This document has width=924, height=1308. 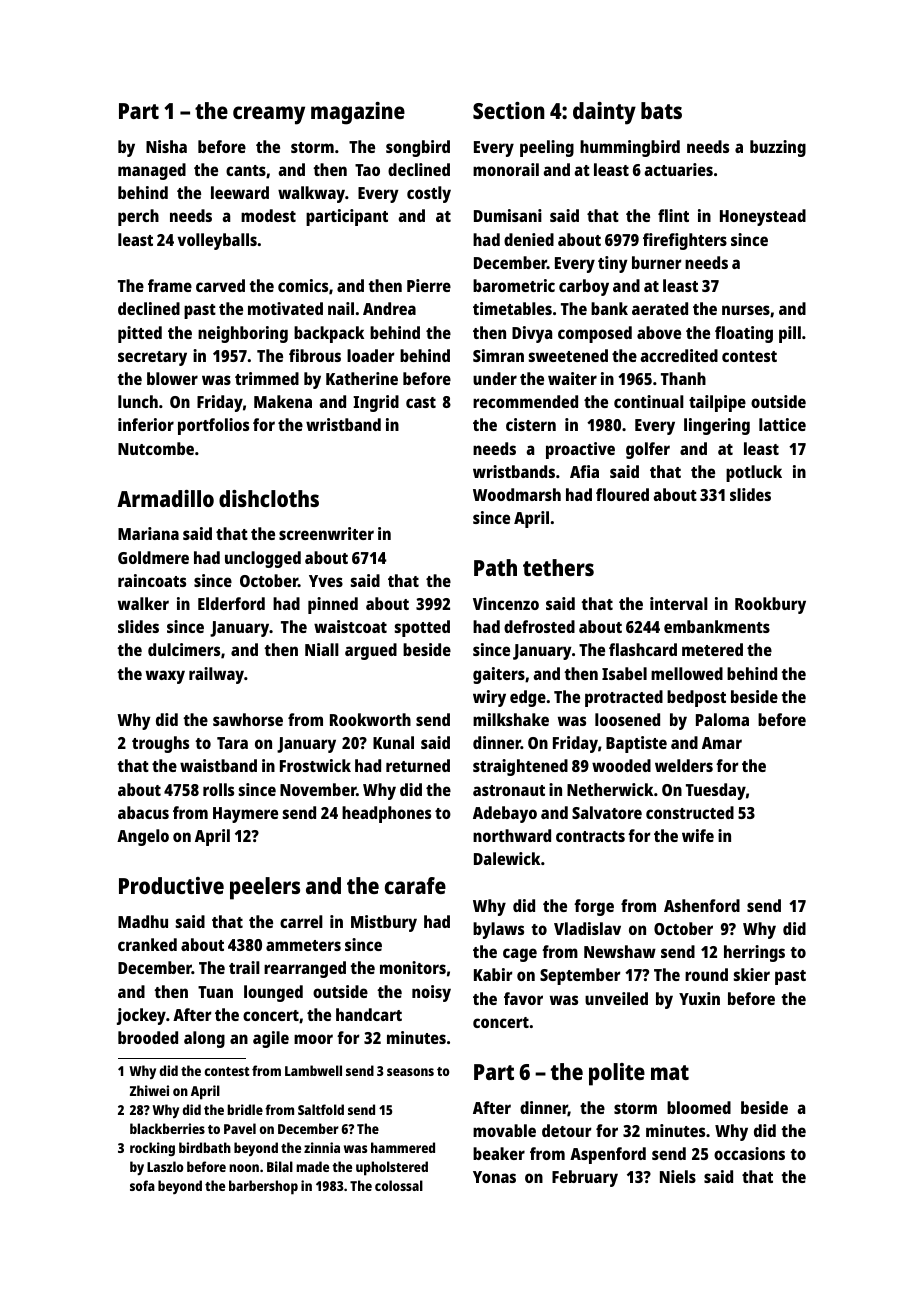 What do you see at coordinates (263, 559) in the document?
I see `unclogged` at bounding box center [263, 559].
